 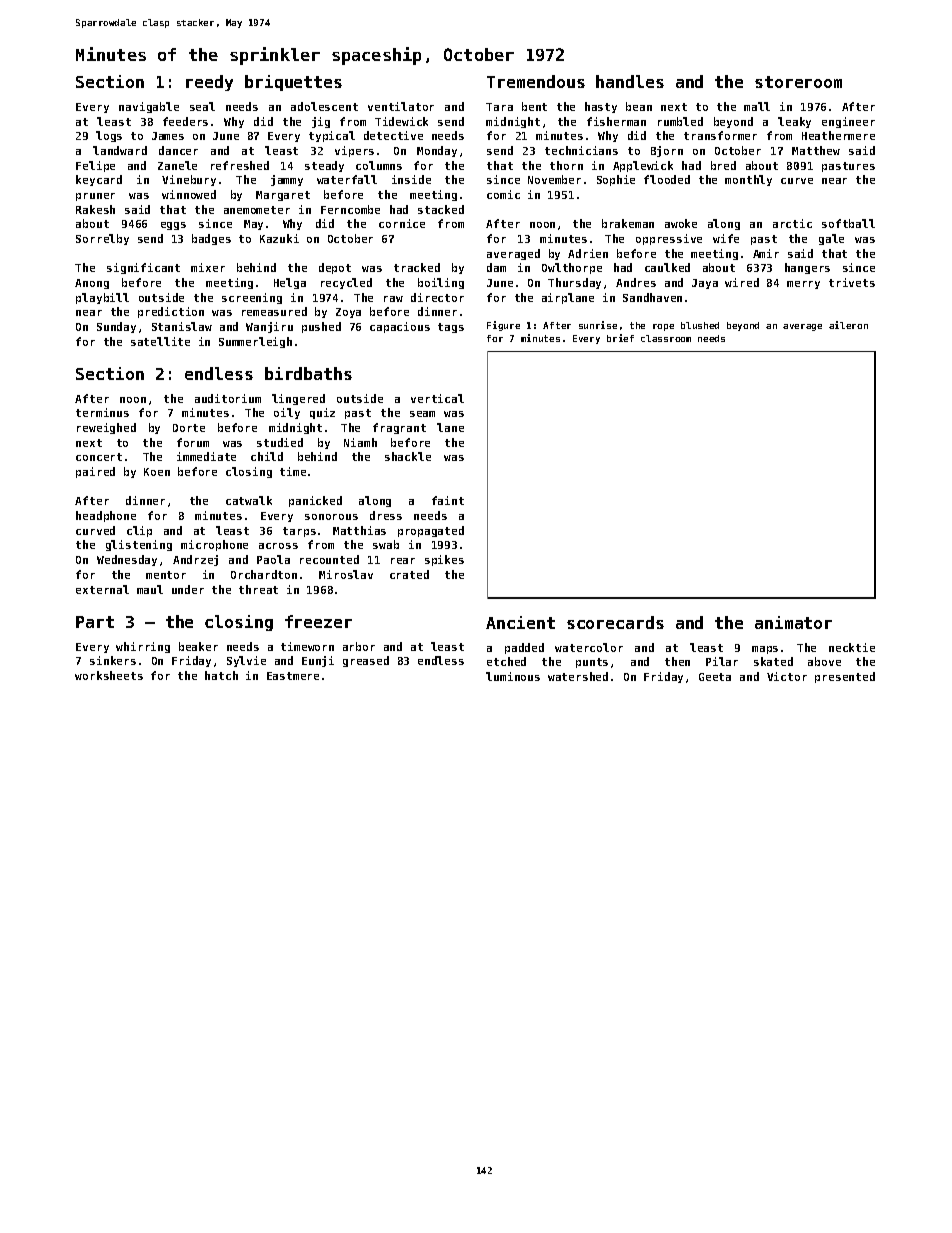 What do you see at coordinates (422, 414) in the document?
I see `seam` at bounding box center [422, 414].
